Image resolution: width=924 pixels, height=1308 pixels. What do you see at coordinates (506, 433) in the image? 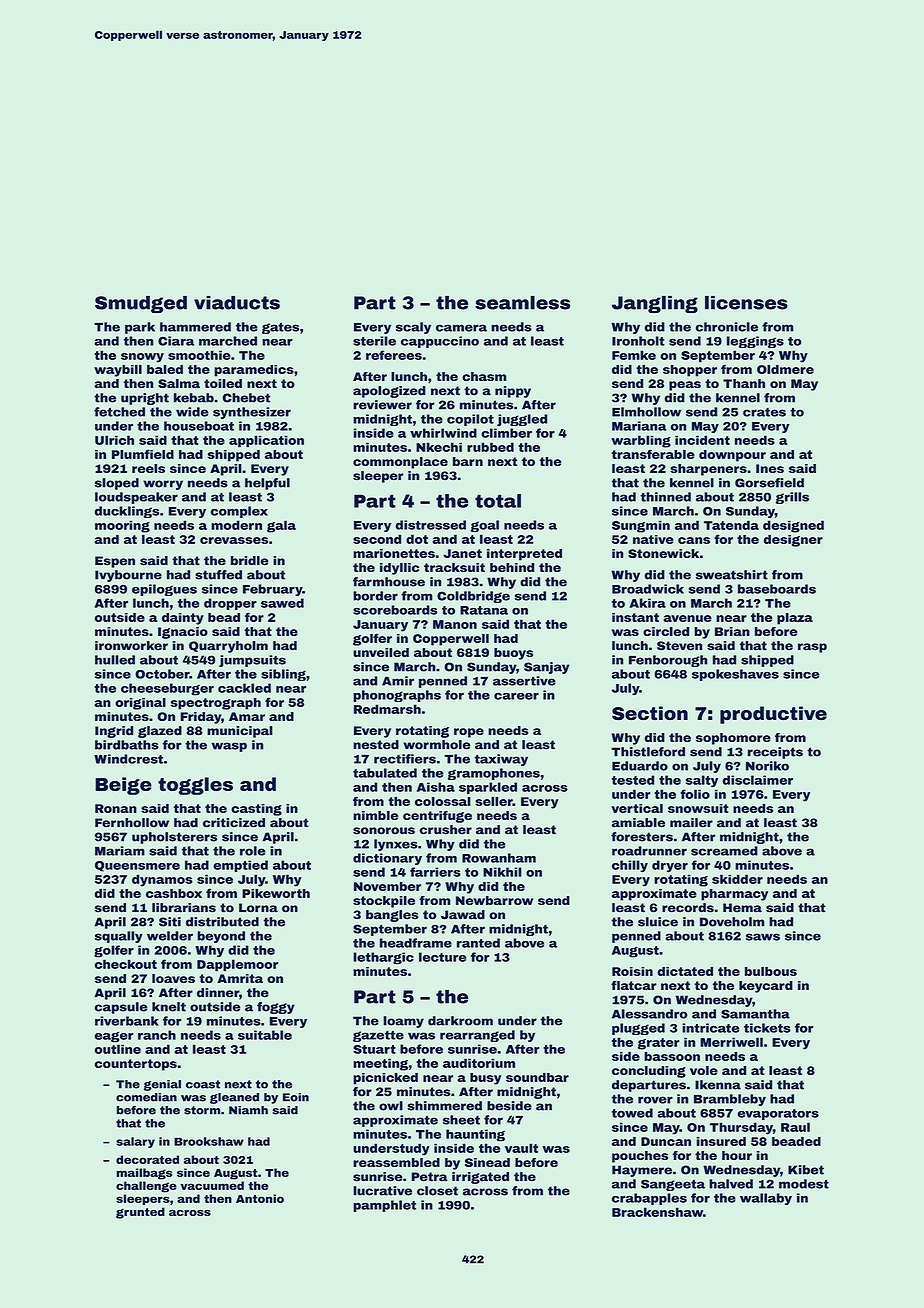
I see `climber` at bounding box center [506, 433].
